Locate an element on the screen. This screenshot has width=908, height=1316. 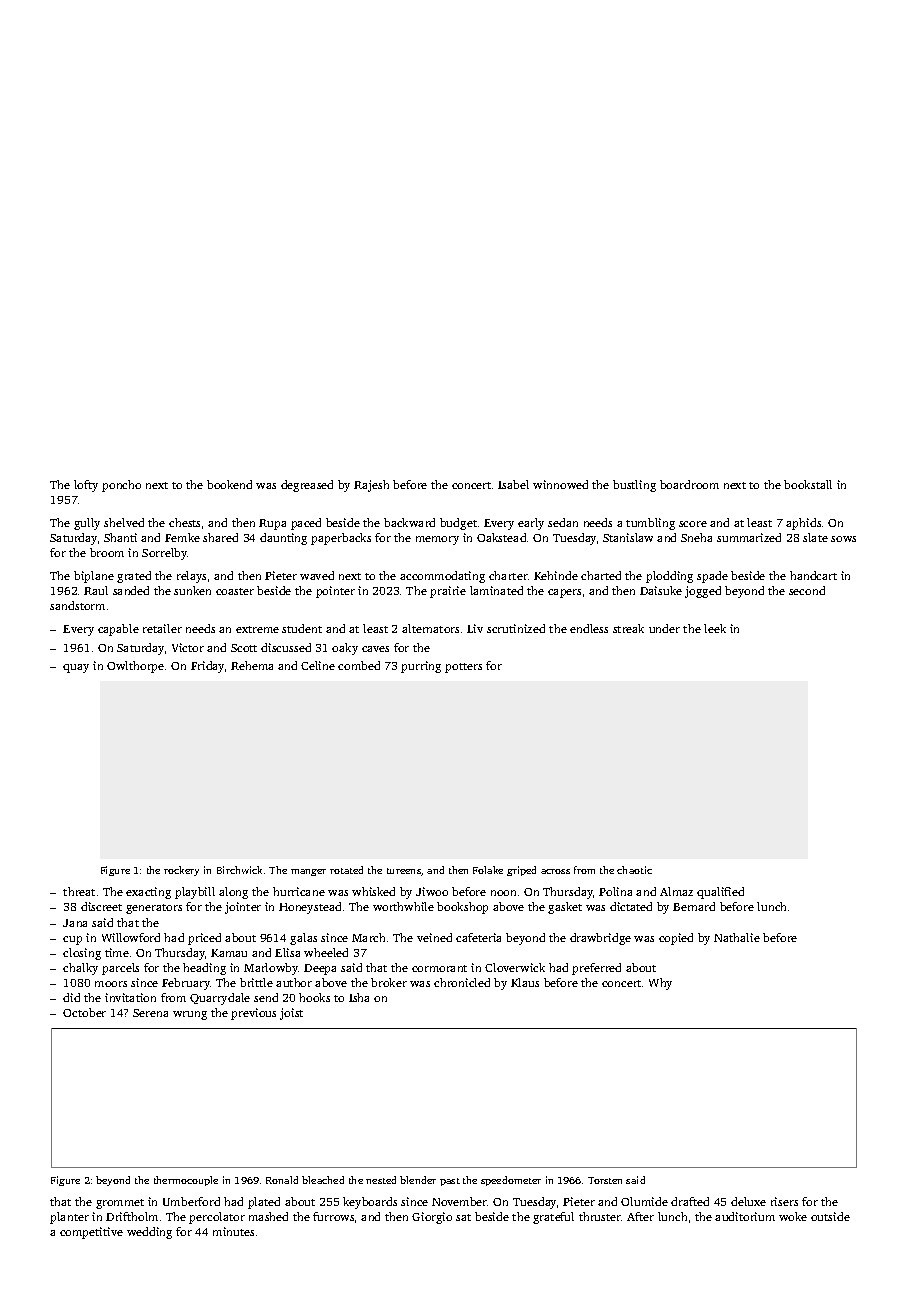
quay is located at coordinates (76, 668).
